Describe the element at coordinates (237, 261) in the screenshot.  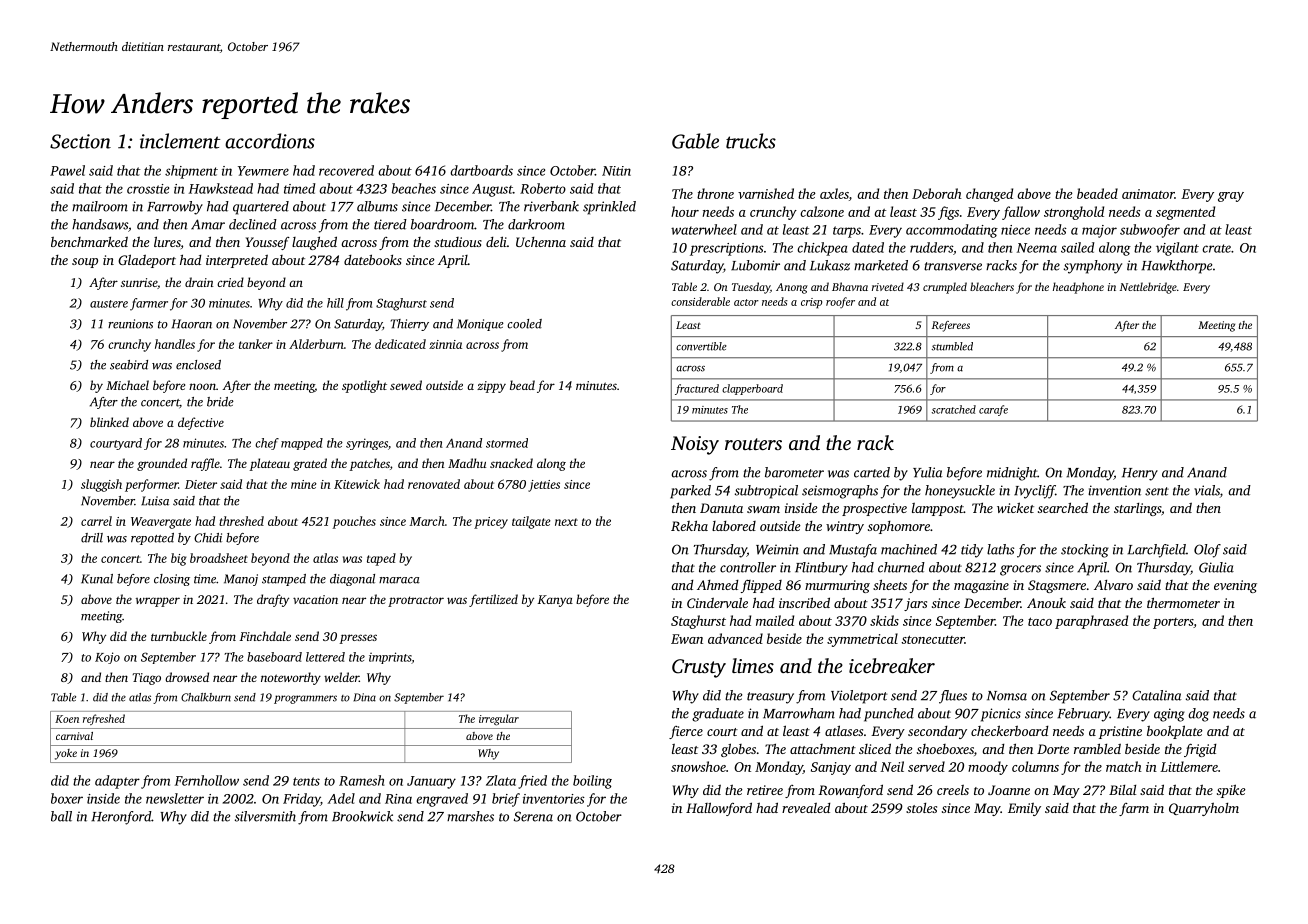
I see `interpreted` at that location.
